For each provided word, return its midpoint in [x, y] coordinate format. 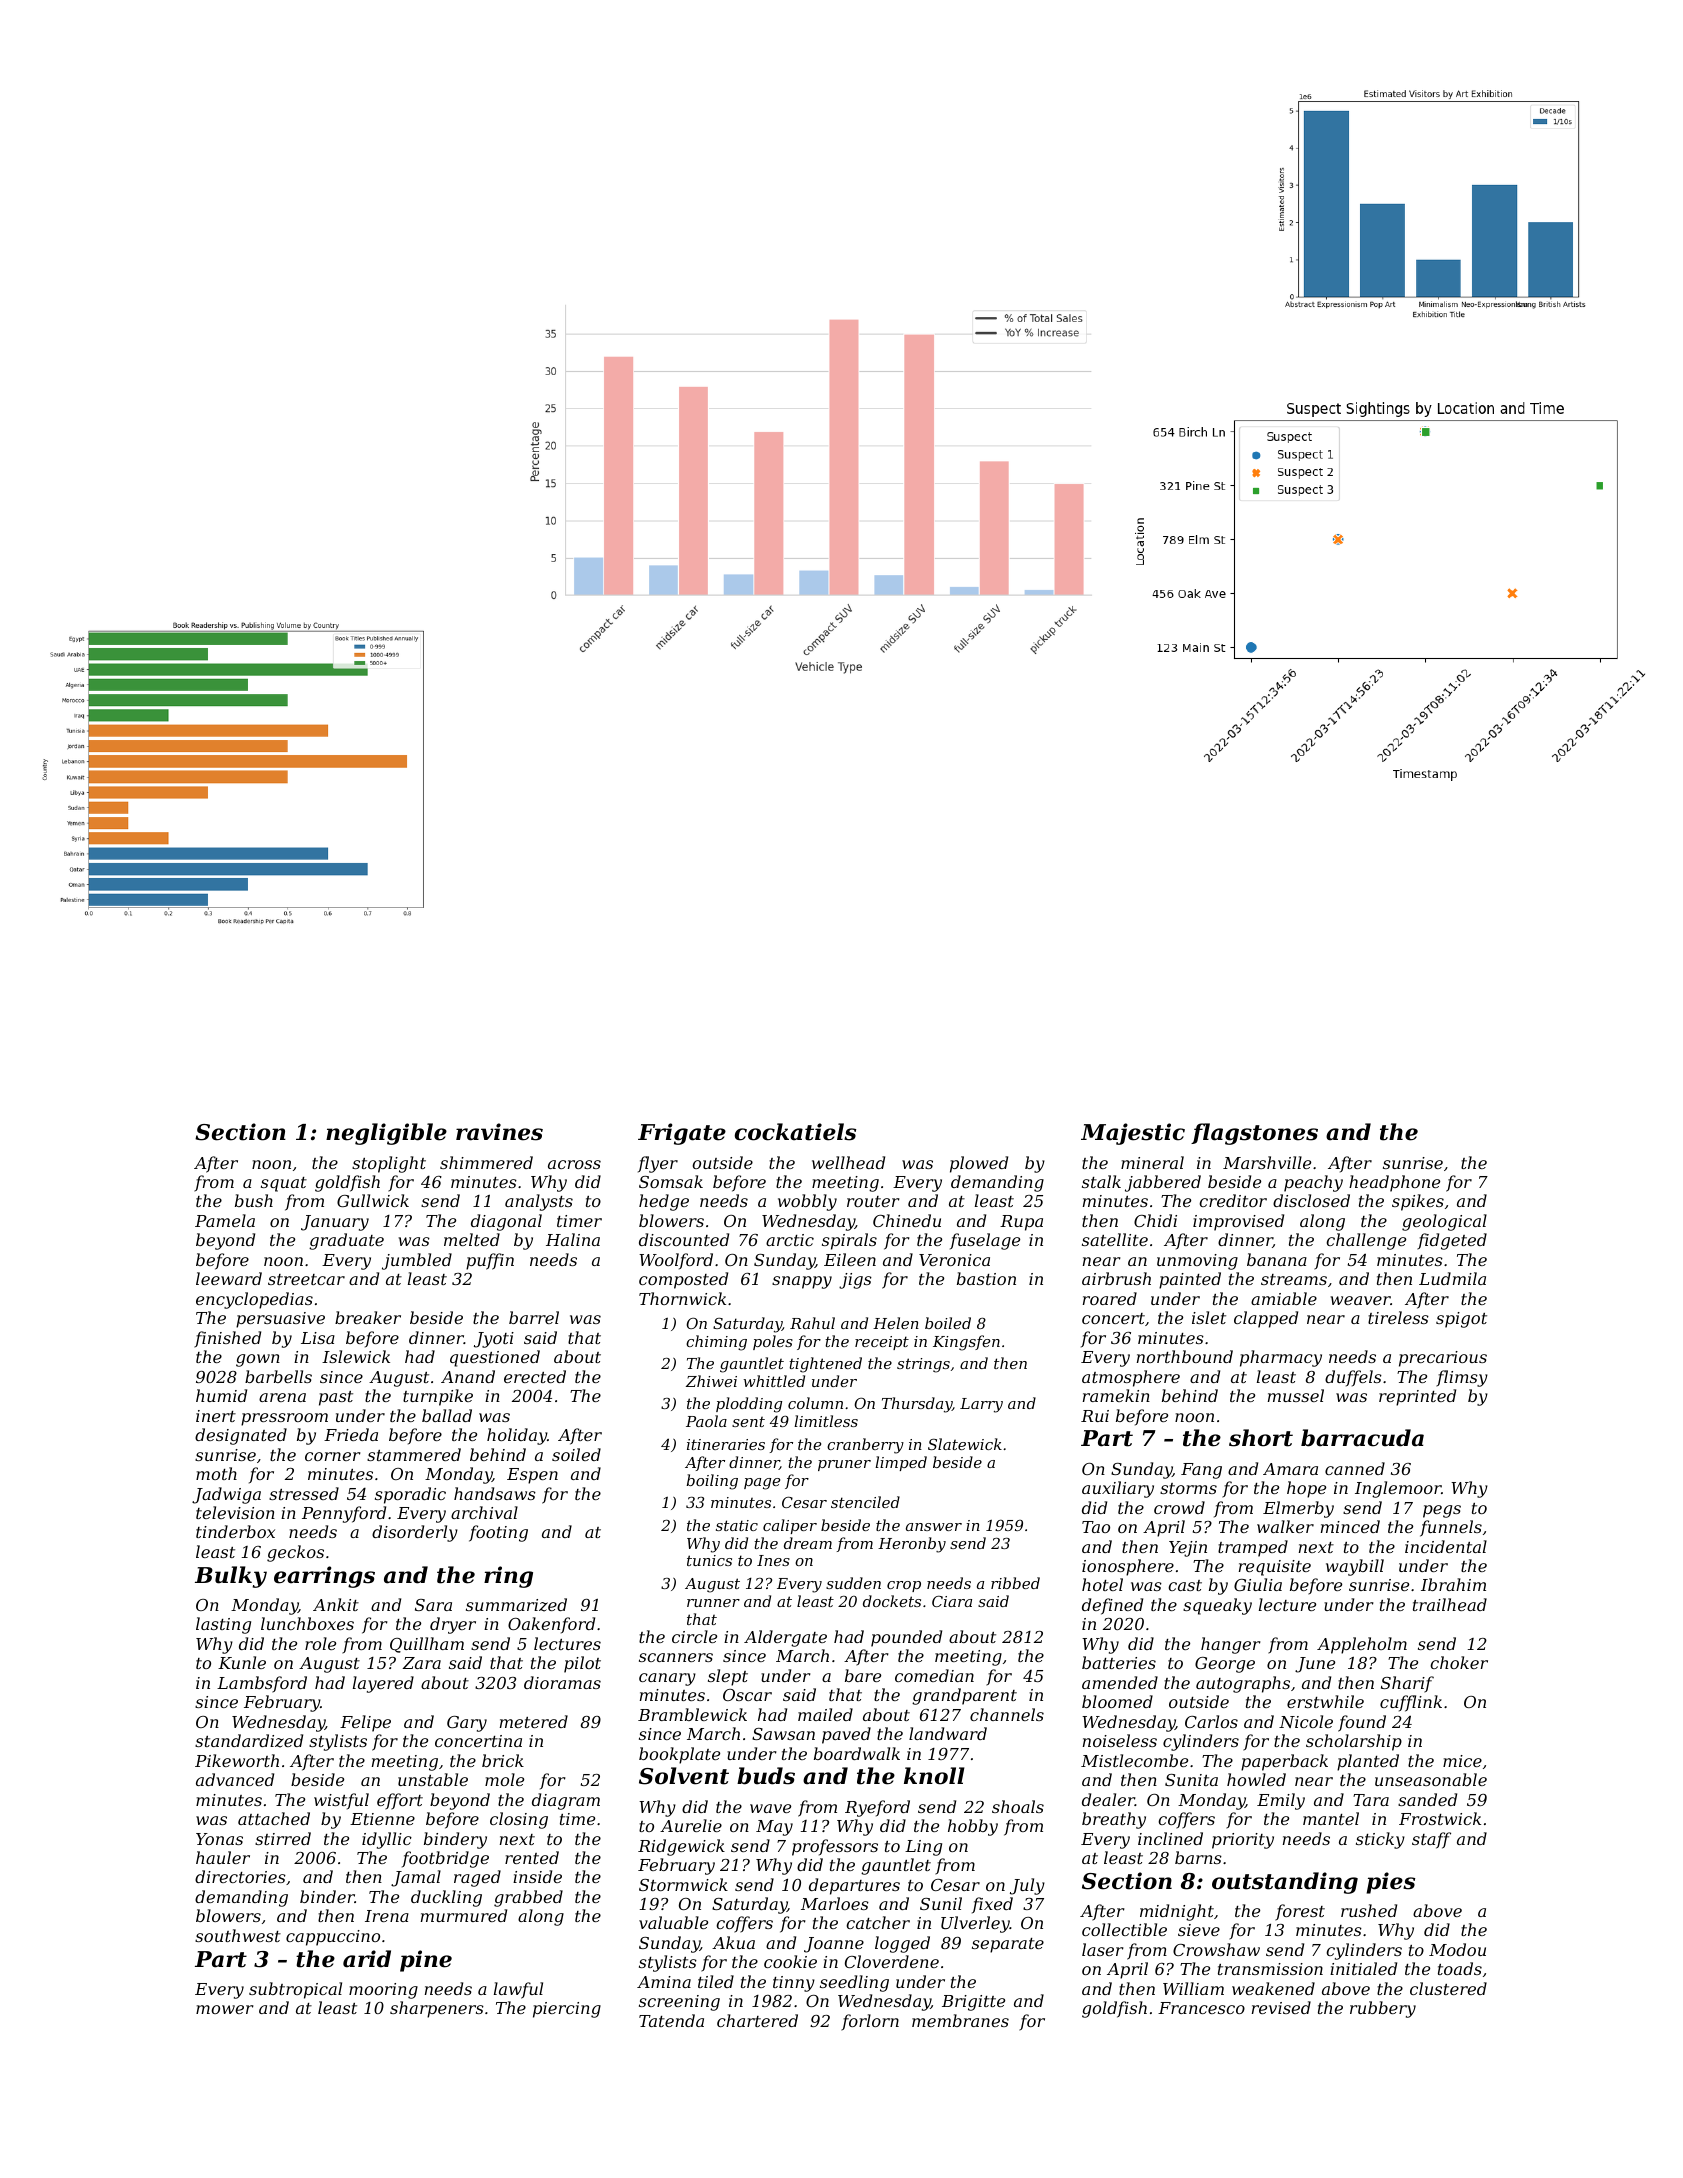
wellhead [848, 1162]
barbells [278, 1376]
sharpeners [437, 2009]
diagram [566, 1801]
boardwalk [857, 1753]
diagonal [506, 1222]
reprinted [1417, 1397]
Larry [981, 1405]
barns [1198, 1857]
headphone [1394, 1183]
